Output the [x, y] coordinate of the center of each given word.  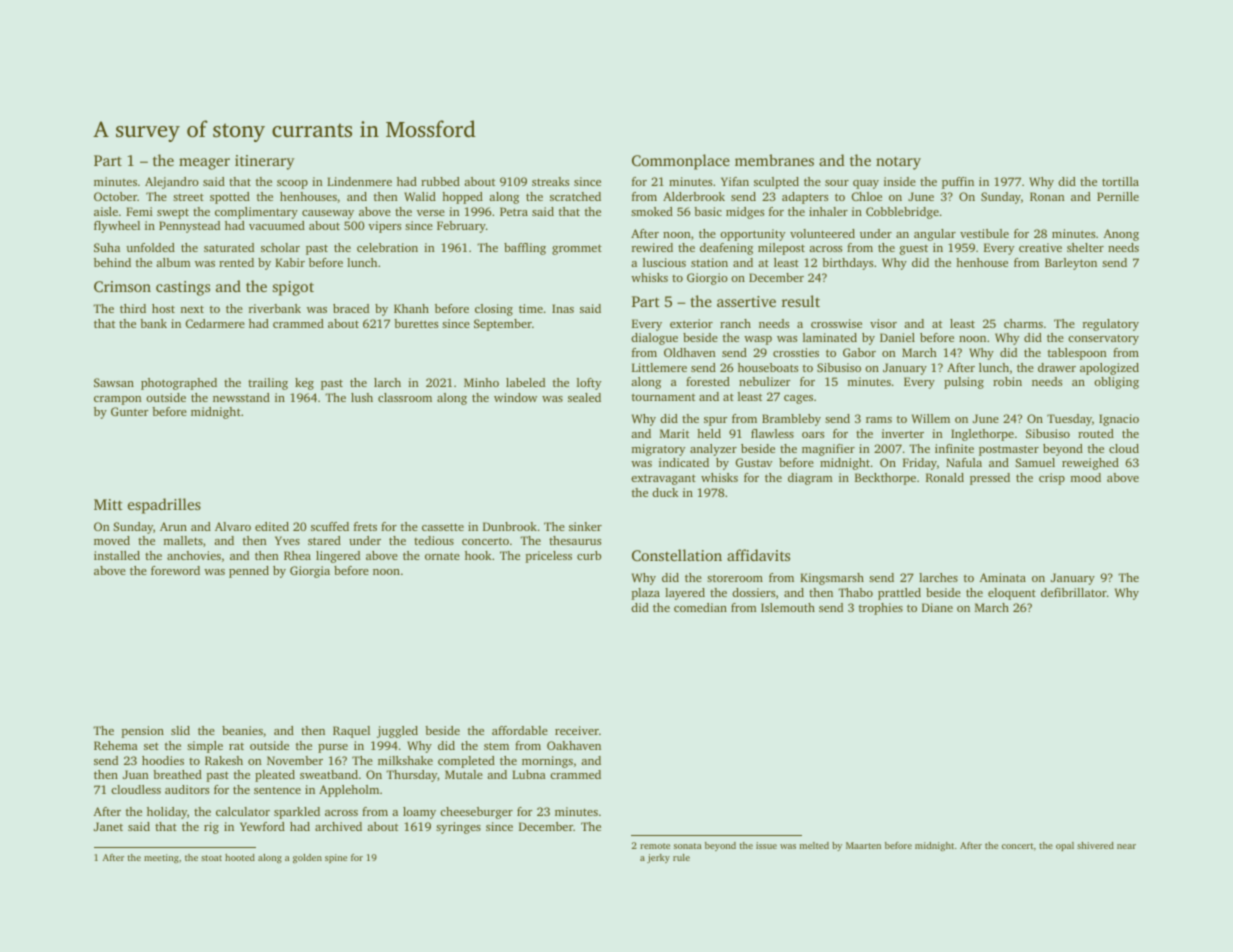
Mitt [108, 504]
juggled [397, 732]
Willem [931, 418]
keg [304, 384]
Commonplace [681, 162]
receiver [577, 730]
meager [204, 164]
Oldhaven [690, 352]
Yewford [262, 826]
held [709, 433]
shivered [1095, 845]
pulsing [964, 383]
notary [898, 163]
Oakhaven [574, 745]
